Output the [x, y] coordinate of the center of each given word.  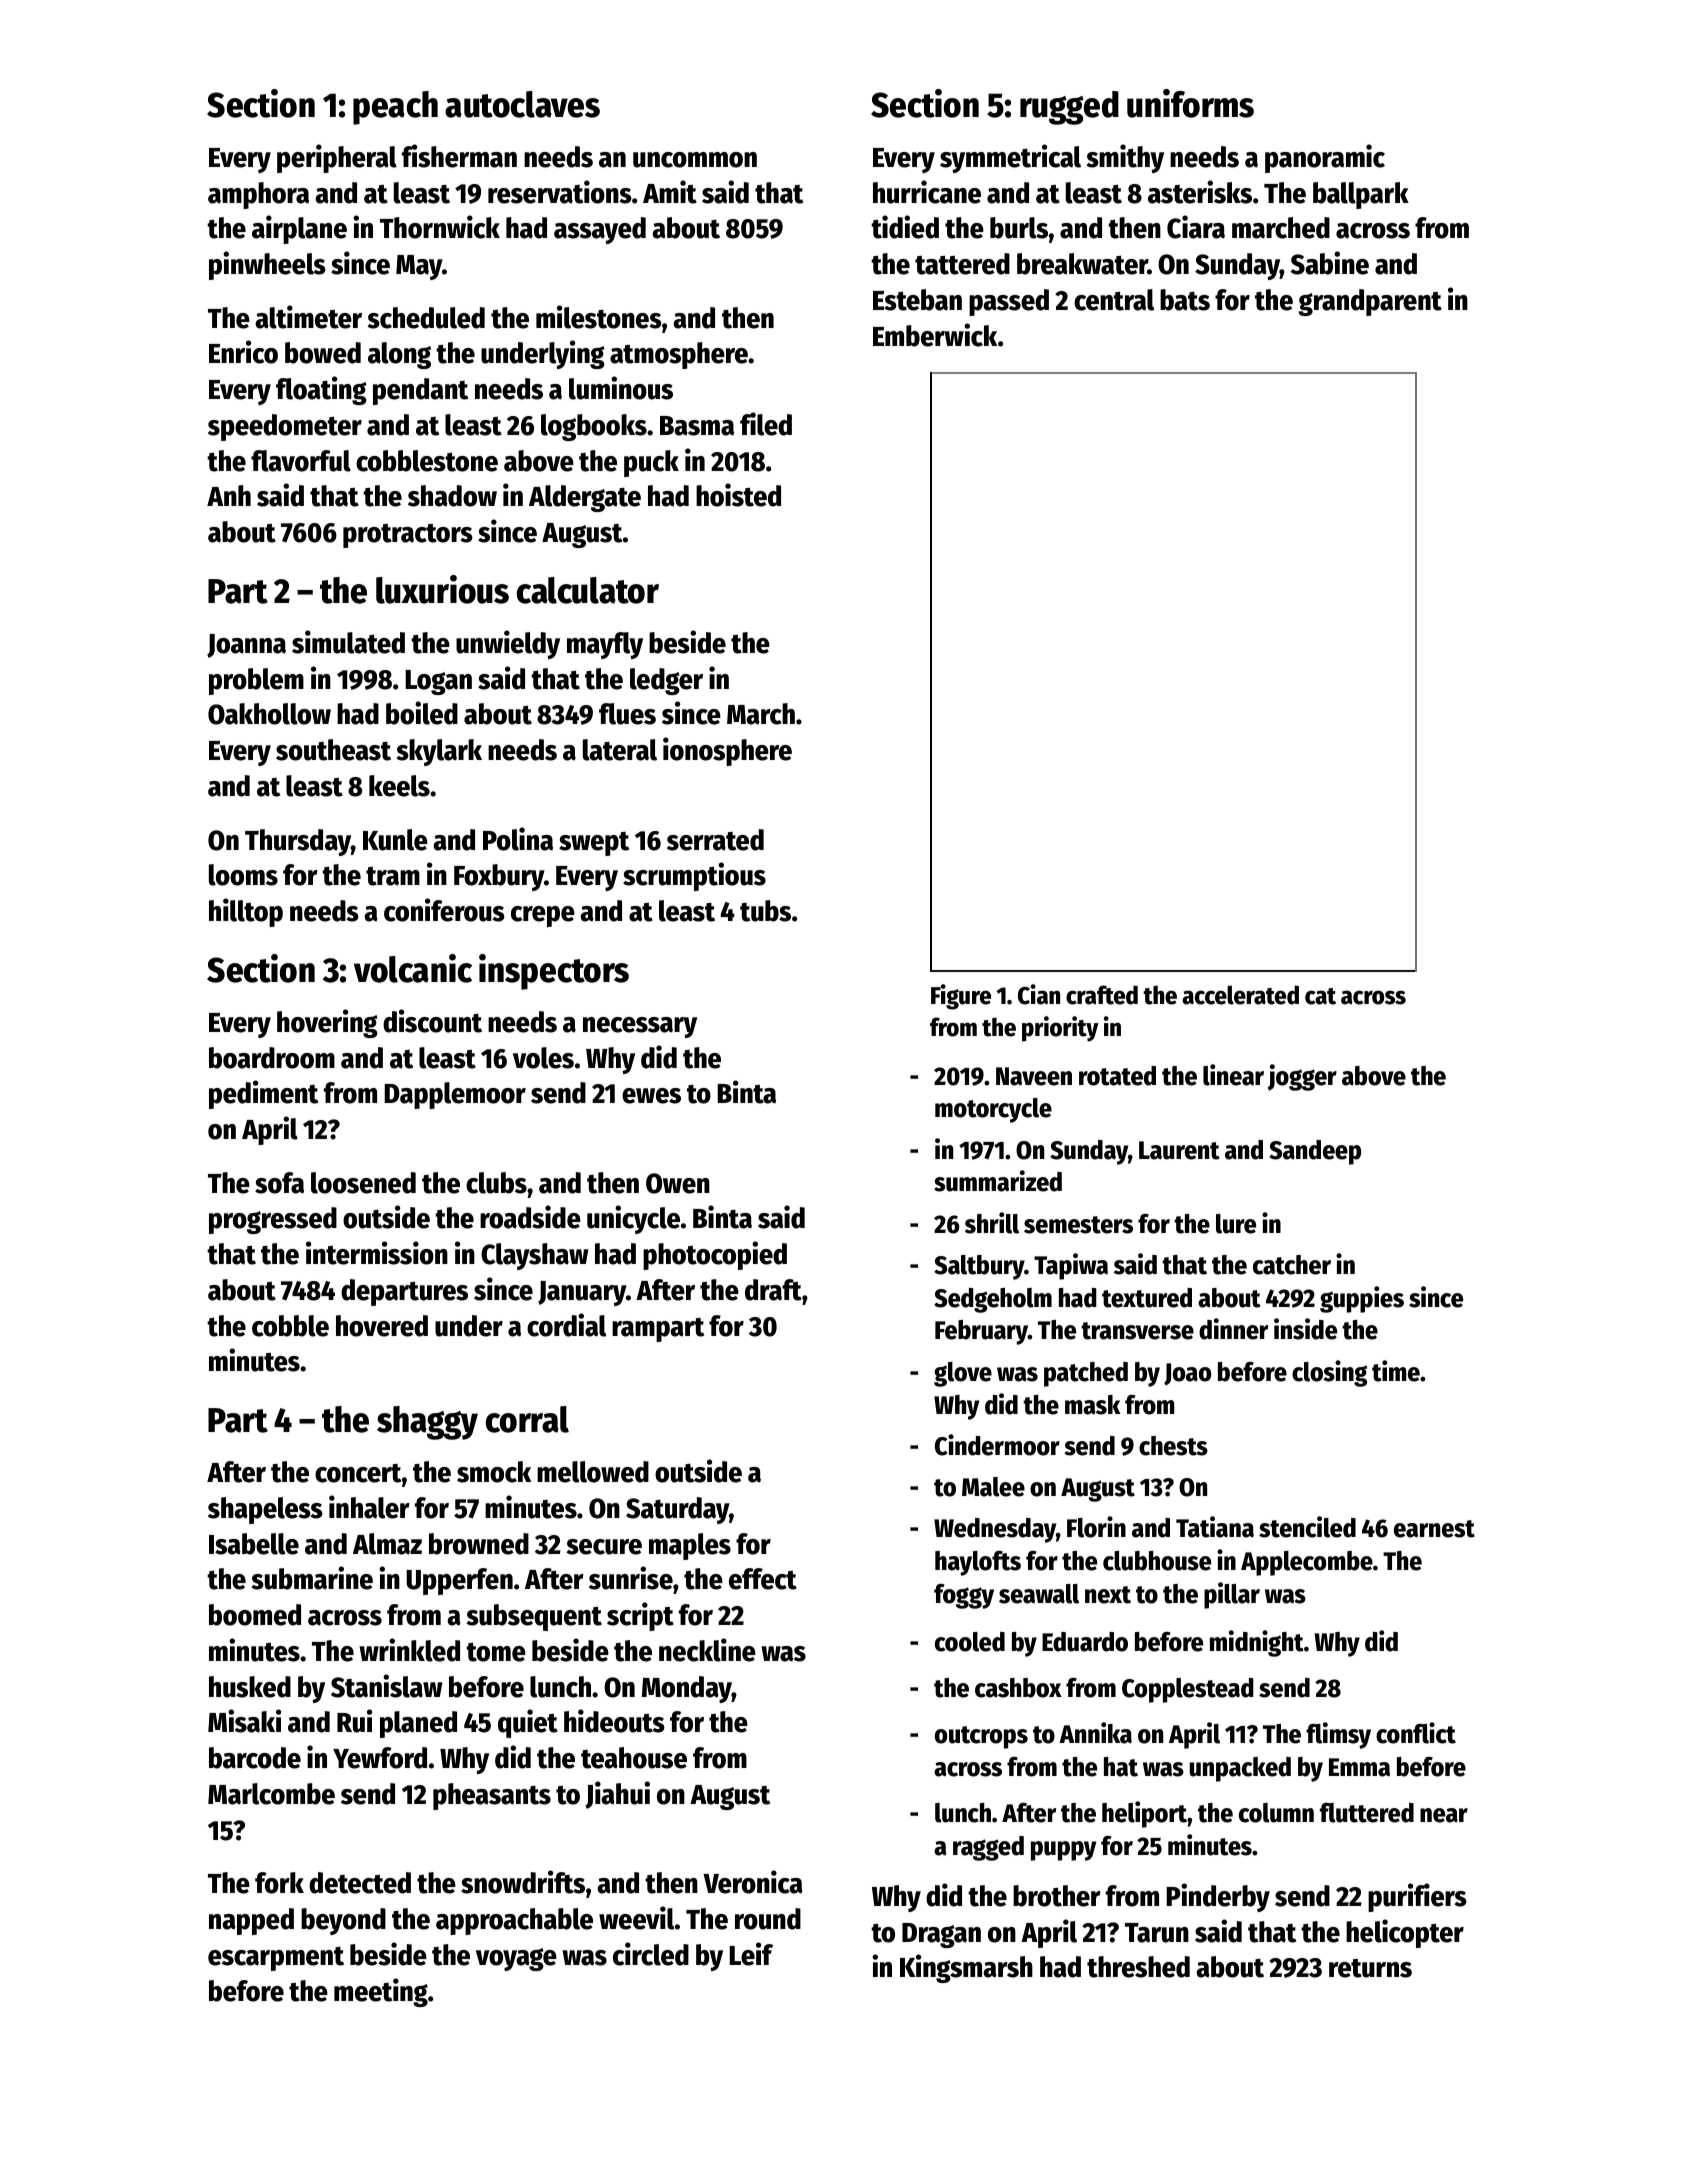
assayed [600, 230]
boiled [422, 713]
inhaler [369, 1507]
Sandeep [1315, 1152]
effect [763, 1579]
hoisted [738, 495]
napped [251, 1921]
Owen [678, 1183]
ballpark [1361, 195]
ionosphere [727, 751]
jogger [1302, 1077]
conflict [1416, 1733]
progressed [273, 1220]
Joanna [246, 646]
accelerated [1240, 995]
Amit [670, 192]
